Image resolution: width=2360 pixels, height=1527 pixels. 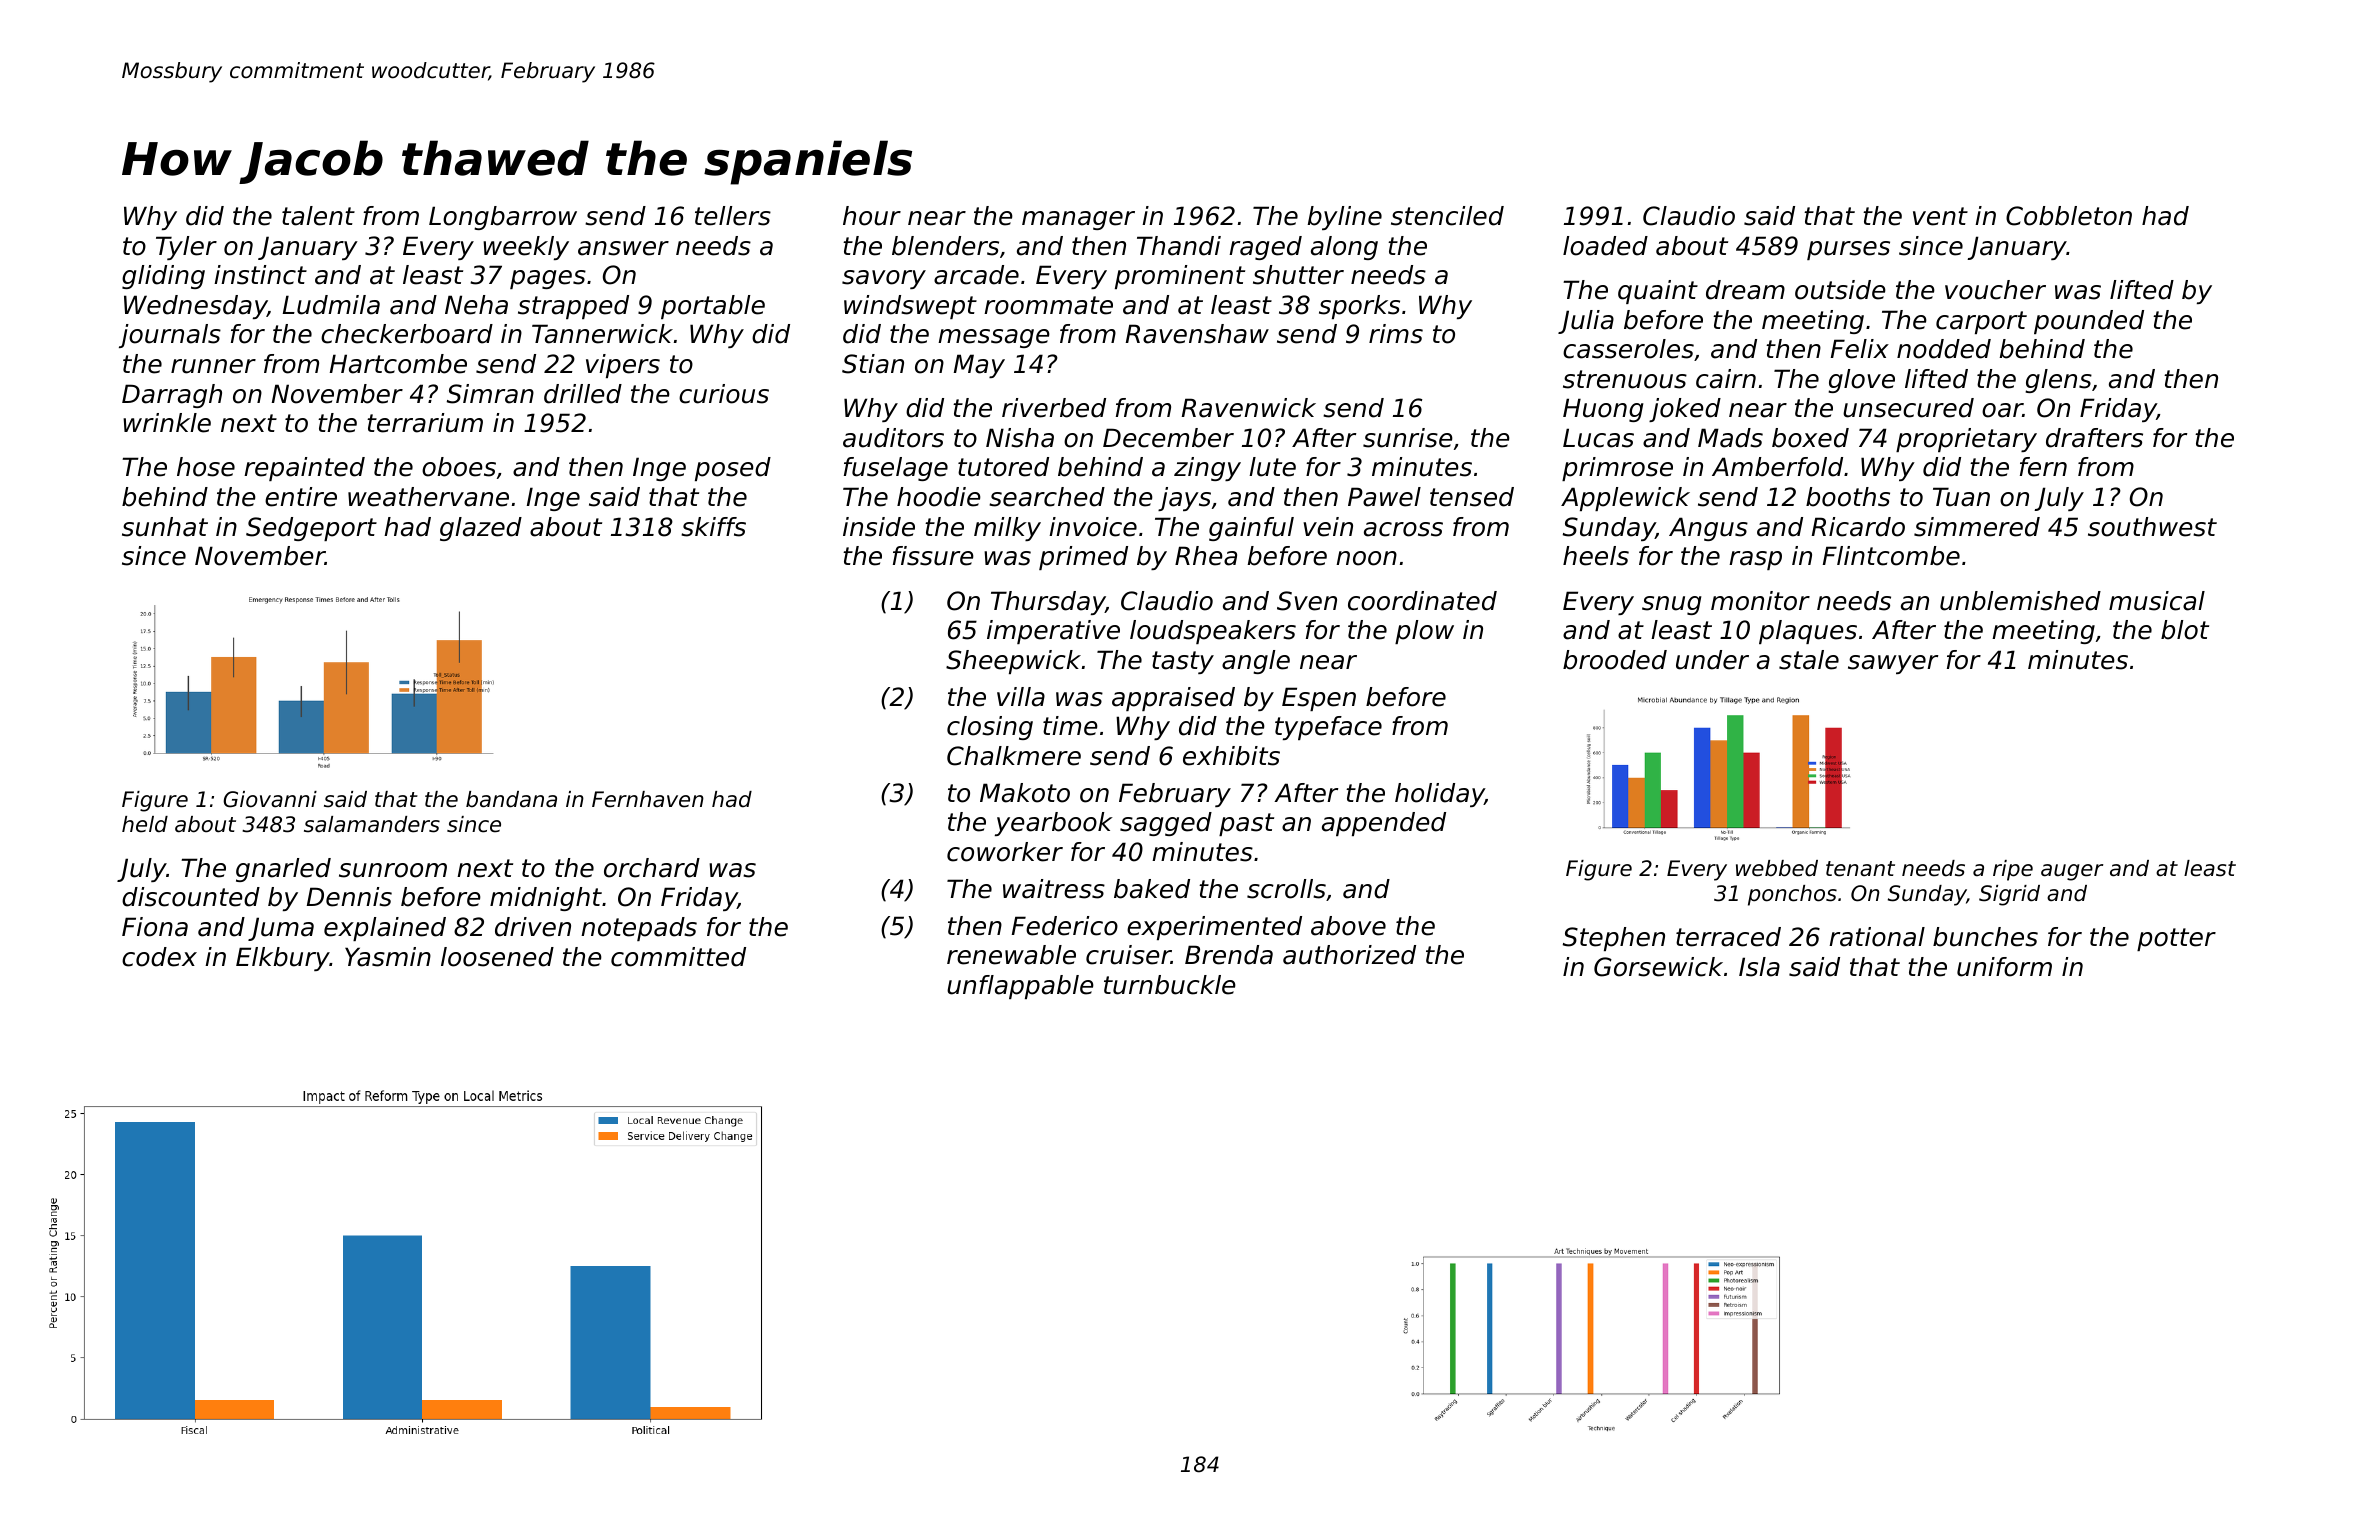 I want to click on boxed, so click(x=1810, y=438).
